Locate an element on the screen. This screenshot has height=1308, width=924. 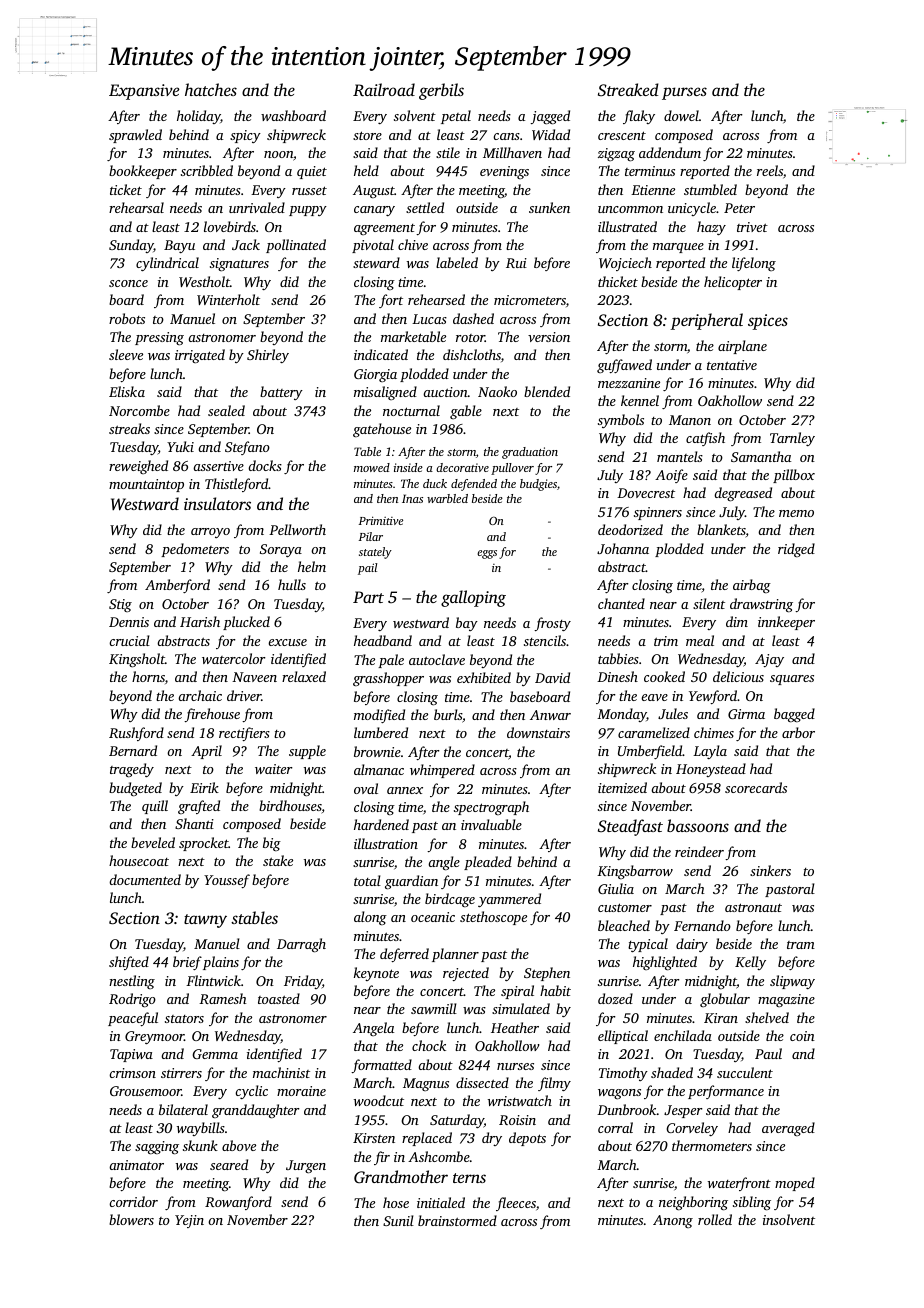
canary is located at coordinates (374, 211).
